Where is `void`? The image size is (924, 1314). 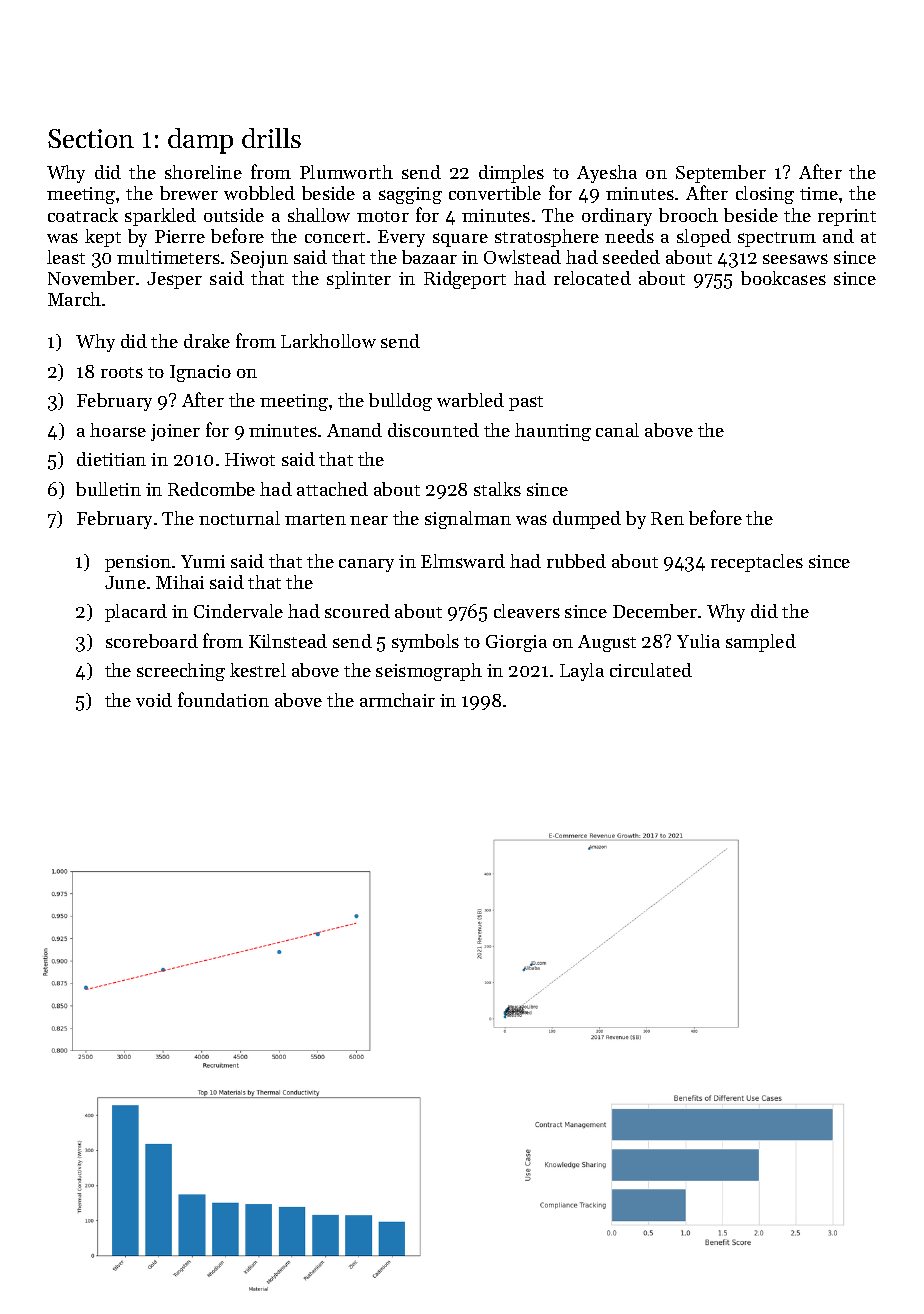 void is located at coordinates (154, 700).
